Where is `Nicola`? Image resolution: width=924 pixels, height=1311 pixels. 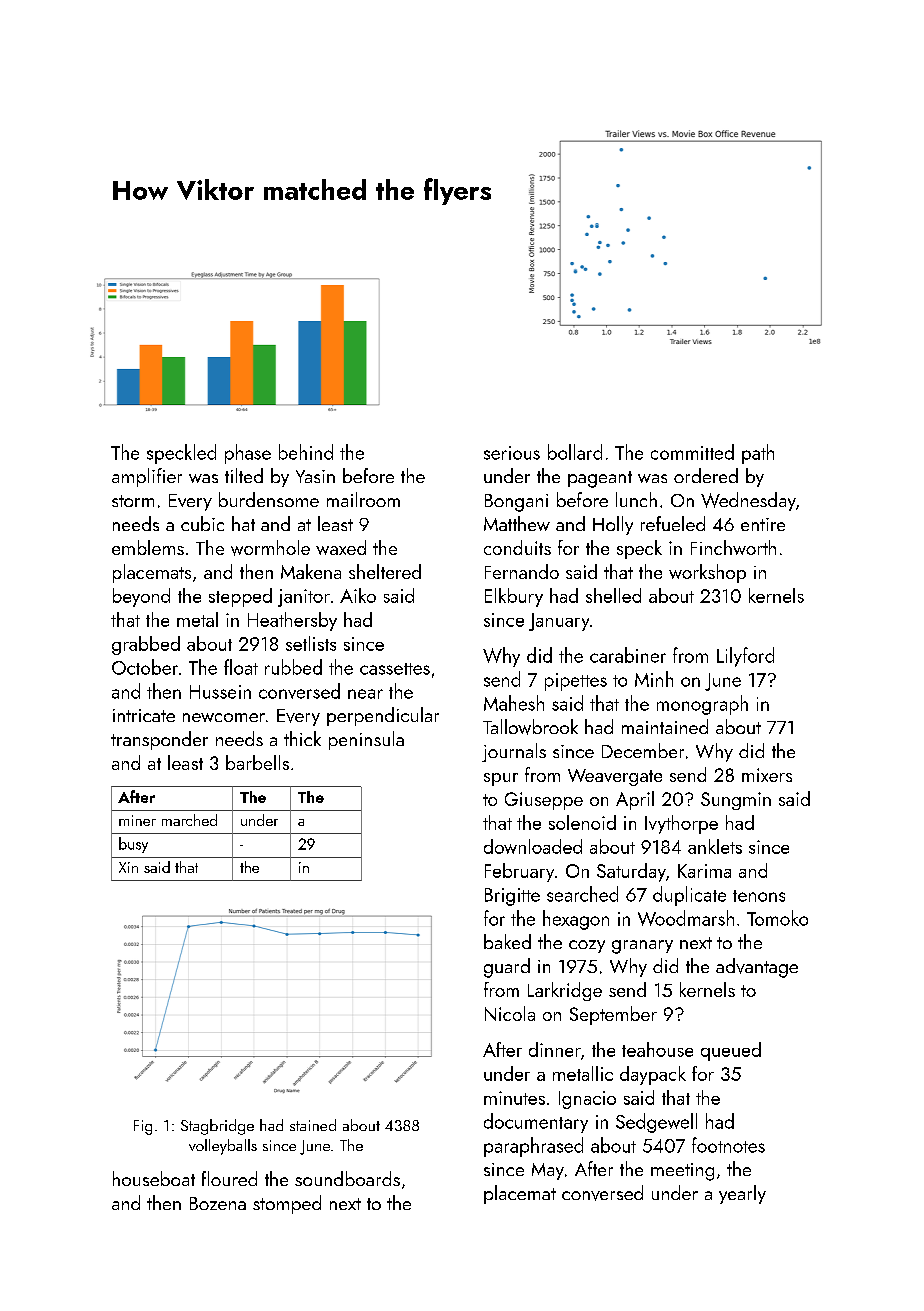 Nicola is located at coordinates (510, 1013).
